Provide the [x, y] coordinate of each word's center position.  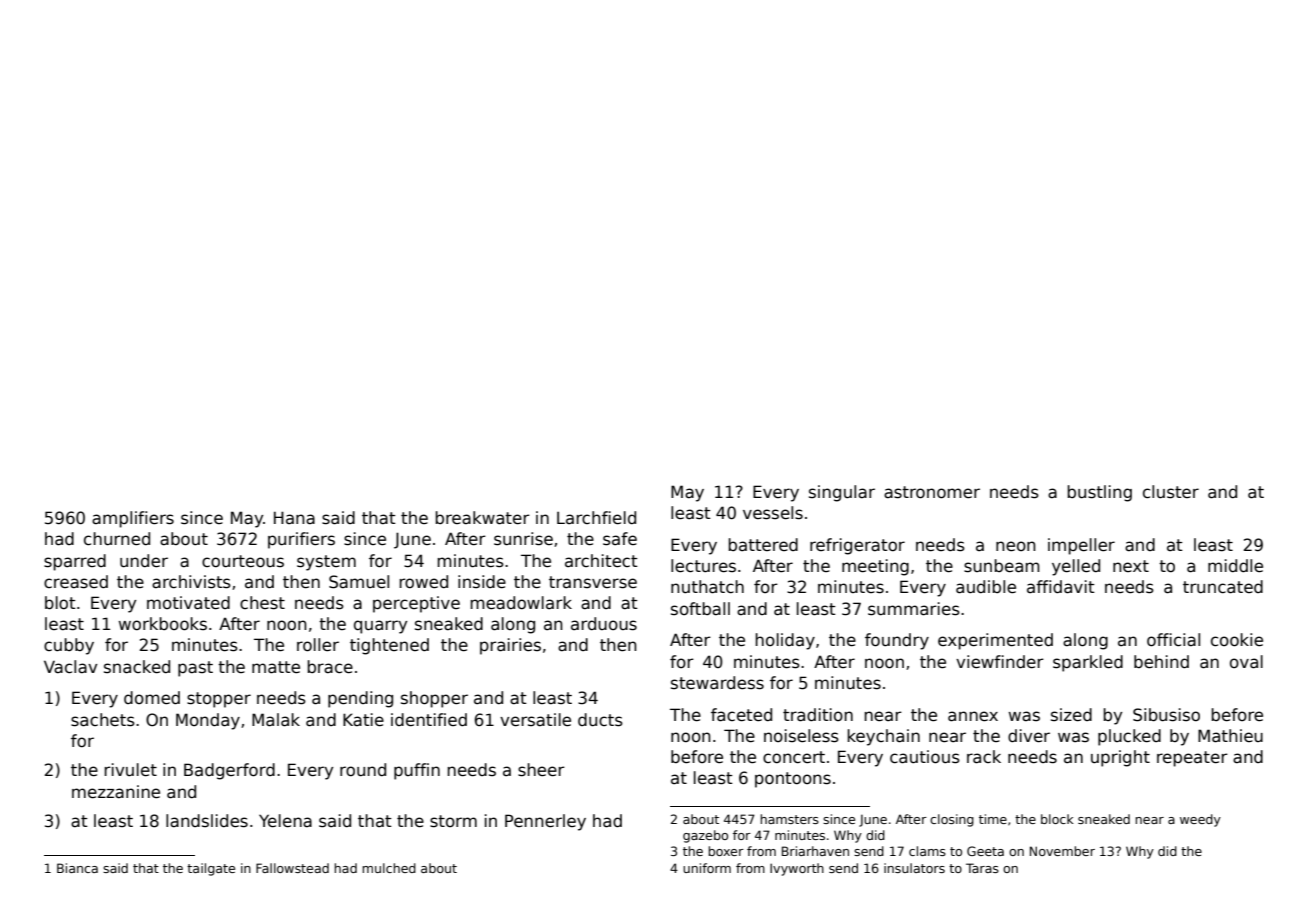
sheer [541, 770]
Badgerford [229, 771]
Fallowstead [292, 868]
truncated [1223, 587]
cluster [1171, 492]
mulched [389, 868]
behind [1161, 662]
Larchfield [596, 518]
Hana [294, 518]
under [144, 561]
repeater [1192, 759]
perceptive [416, 604]
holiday [785, 641]
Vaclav [71, 667]
